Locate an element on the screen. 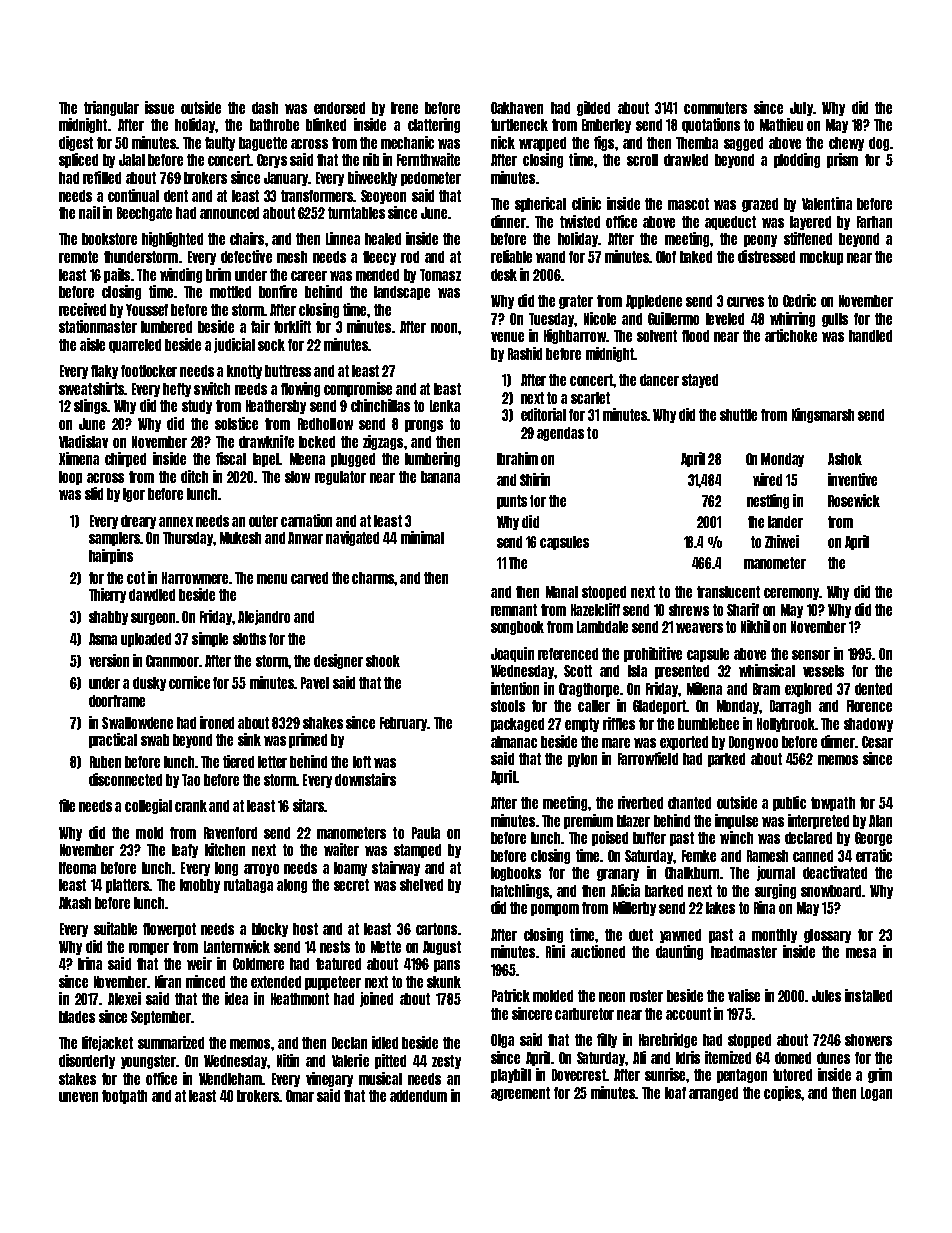 The image size is (952, 1233). weir is located at coordinates (199, 963).
